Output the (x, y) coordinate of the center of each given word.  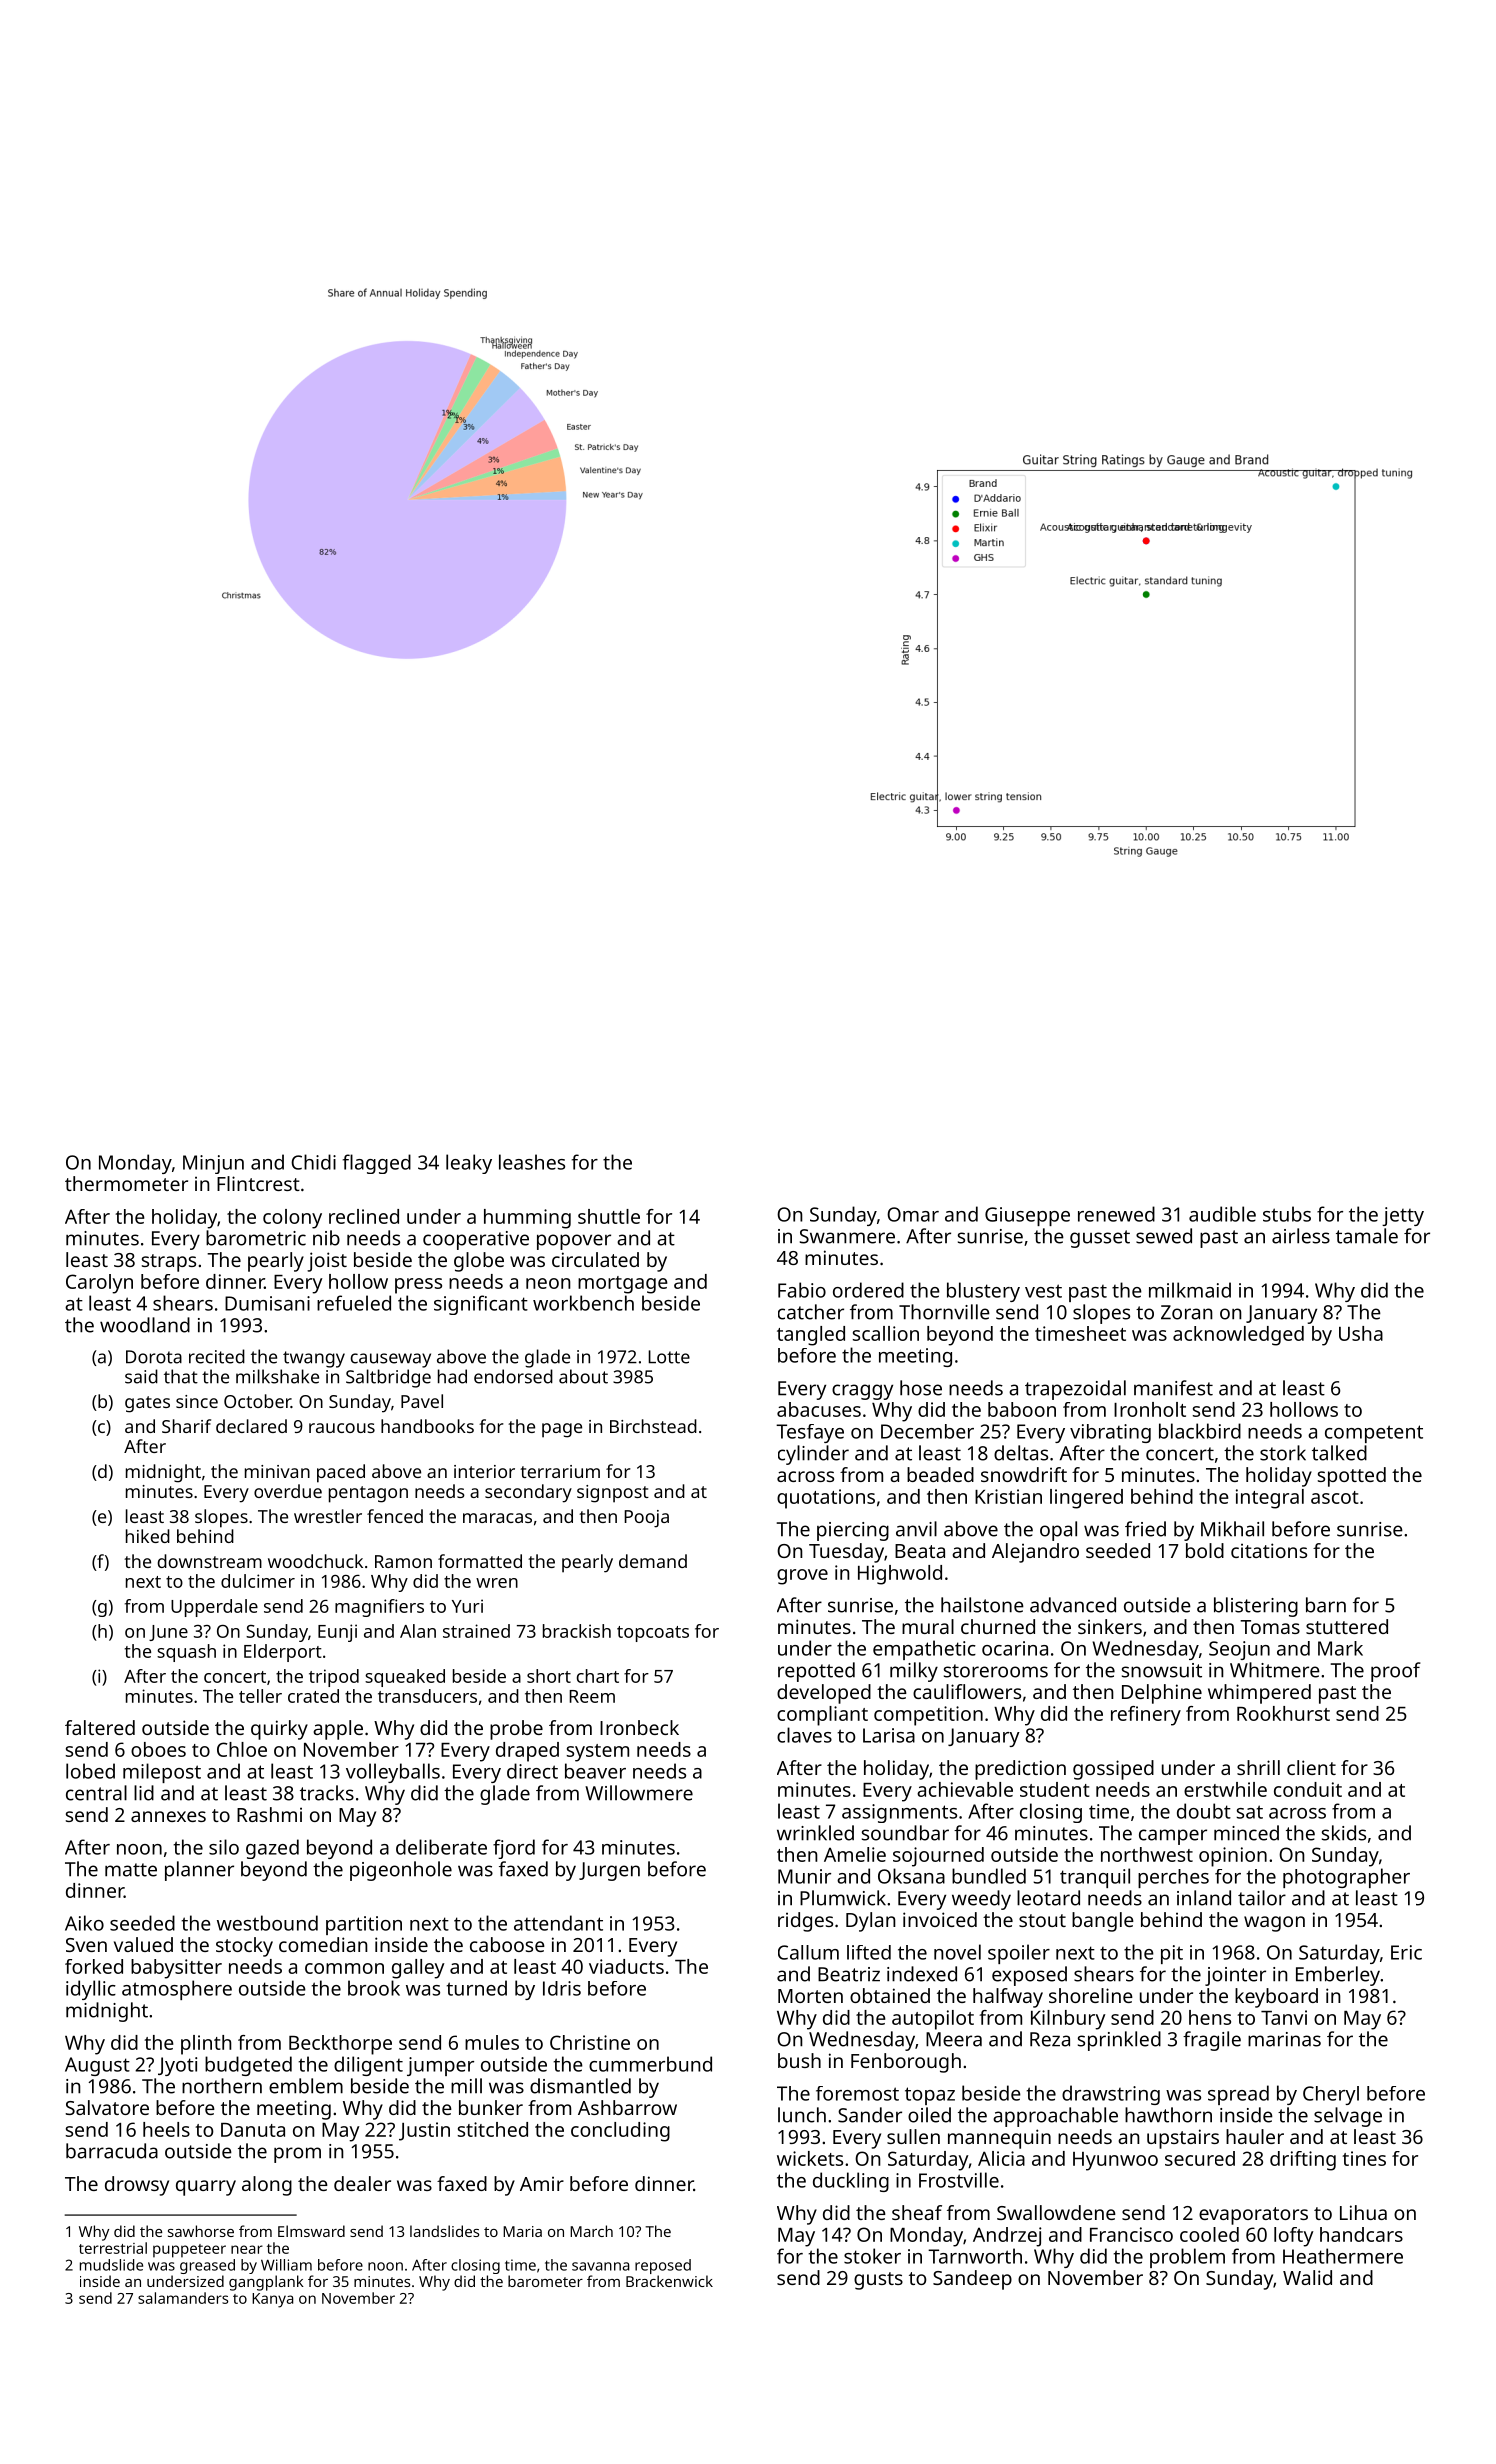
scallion (886, 1333)
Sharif (186, 1426)
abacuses (819, 1409)
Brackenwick (669, 2281)
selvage (1348, 2117)
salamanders (183, 2298)
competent (1374, 1434)
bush (799, 2060)
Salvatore (107, 2107)
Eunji (337, 1633)
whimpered (1259, 1694)
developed (824, 1694)
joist (327, 1262)
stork (1283, 1453)
